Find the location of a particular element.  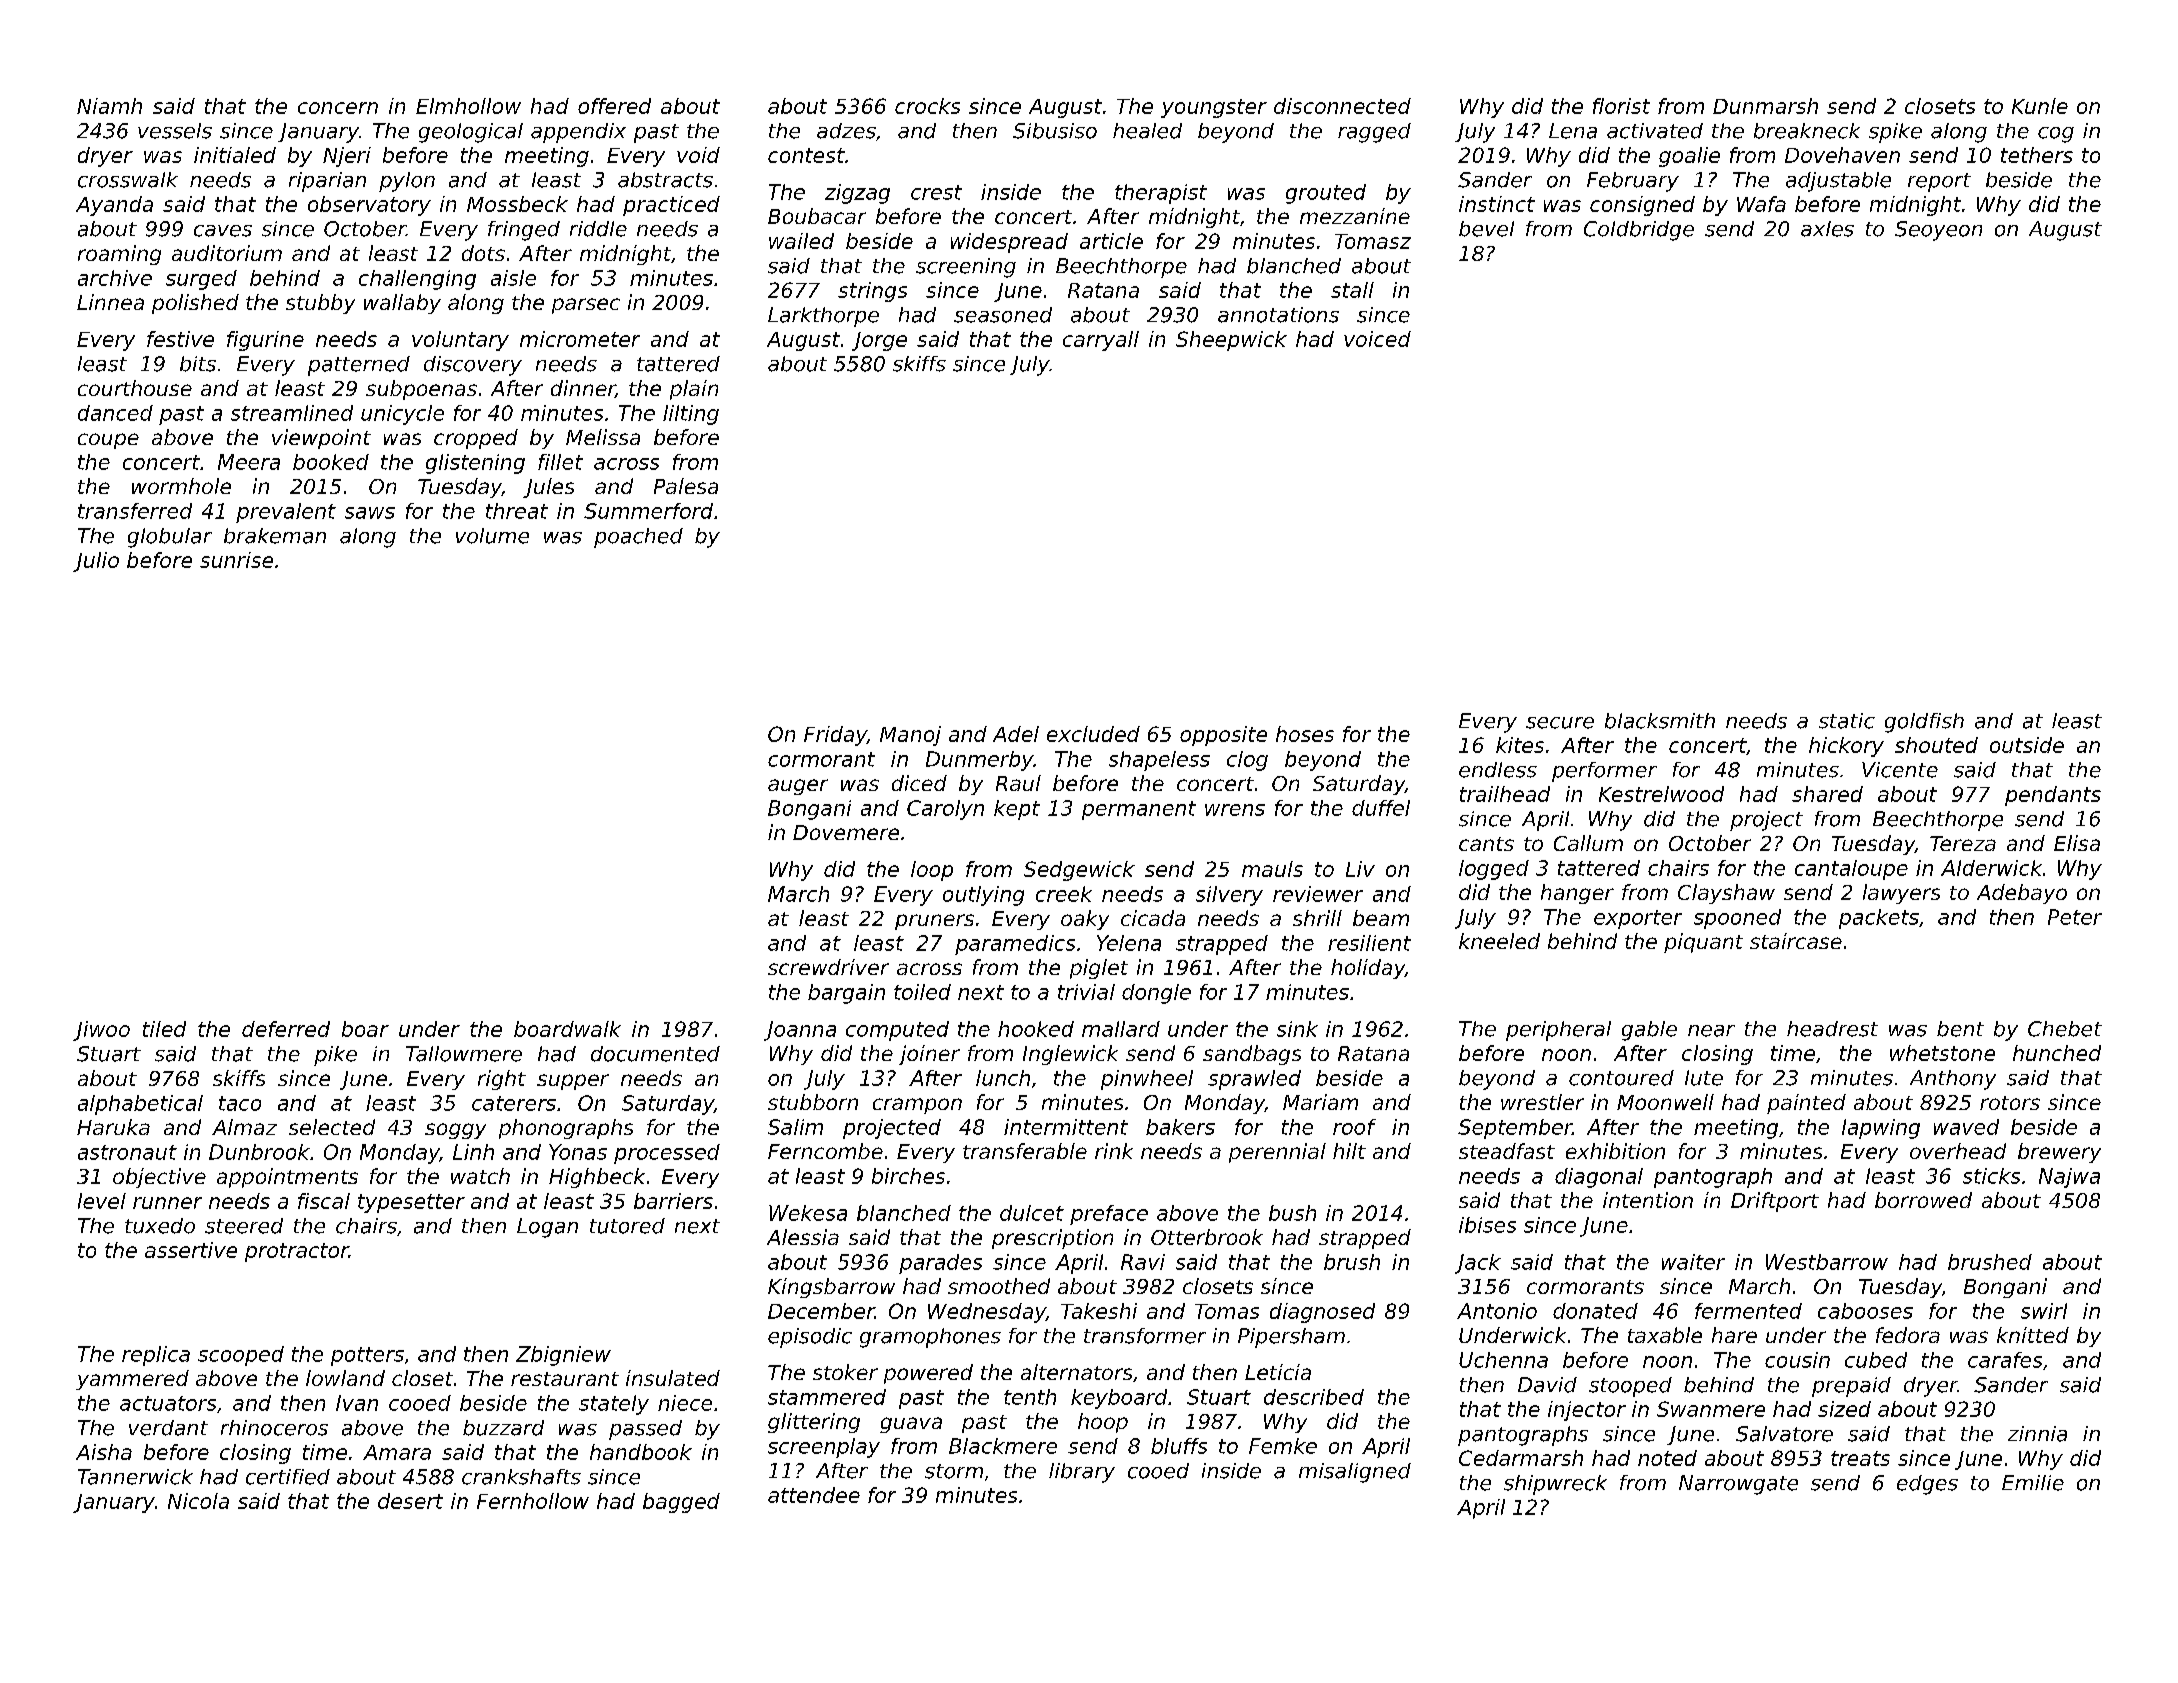

crocks is located at coordinates (927, 106).
